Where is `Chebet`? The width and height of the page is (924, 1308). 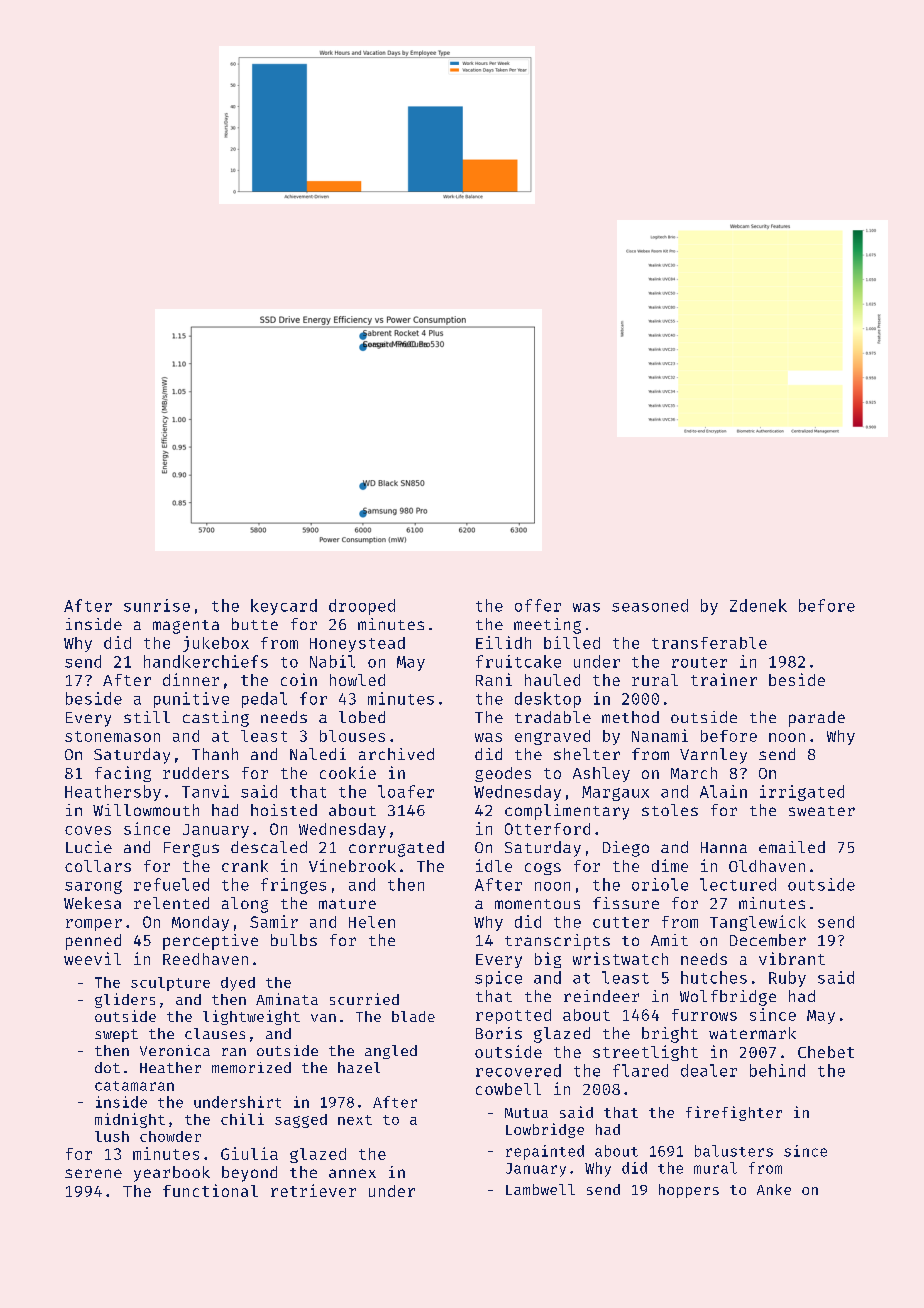
Chebet is located at coordinates (826, 1052).
